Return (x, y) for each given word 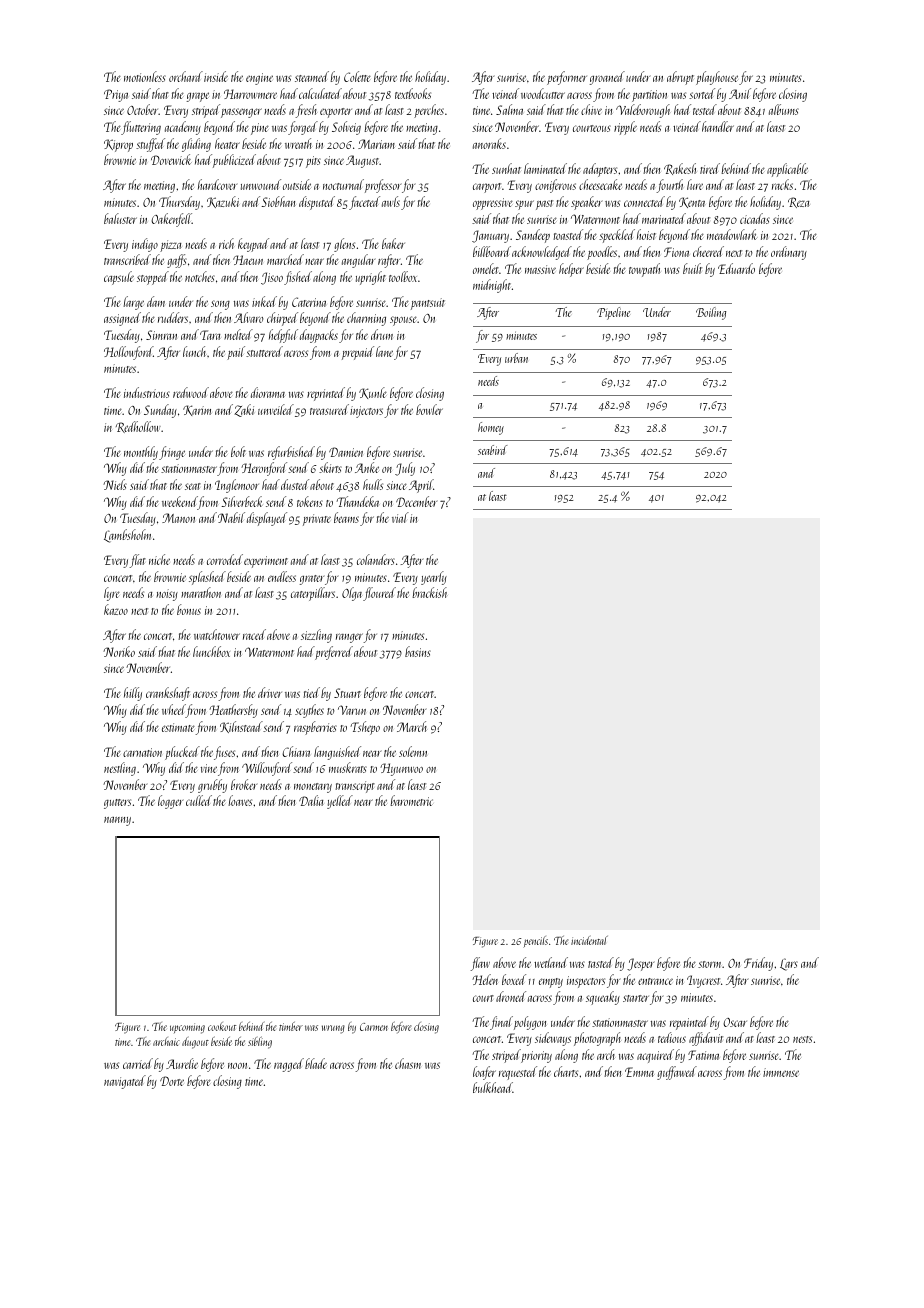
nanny (117, 821)
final (501, 1023)
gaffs (177, 261)
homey (491, 428)
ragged (289, 1065)
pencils (535, 942)
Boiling (711, 313)
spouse (403, 321)
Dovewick (171, 159)
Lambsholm (127, 536)
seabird (492, 450)
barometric (411, 800)
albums (784, 109)
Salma (509, 109)
